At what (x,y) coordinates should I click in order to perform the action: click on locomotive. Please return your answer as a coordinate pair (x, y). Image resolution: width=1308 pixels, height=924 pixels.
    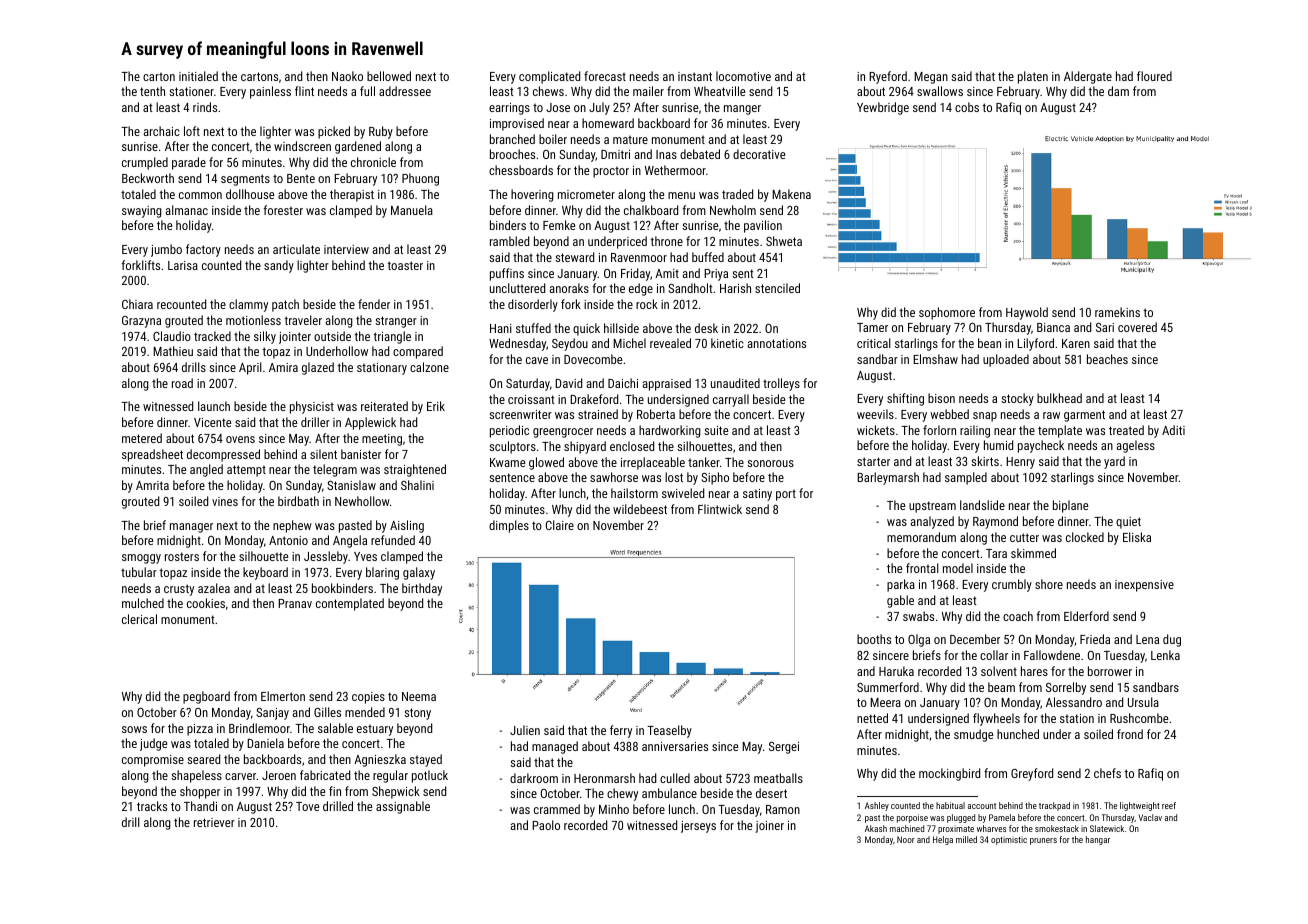
    Looking at the image, I should click on (743, 76).
